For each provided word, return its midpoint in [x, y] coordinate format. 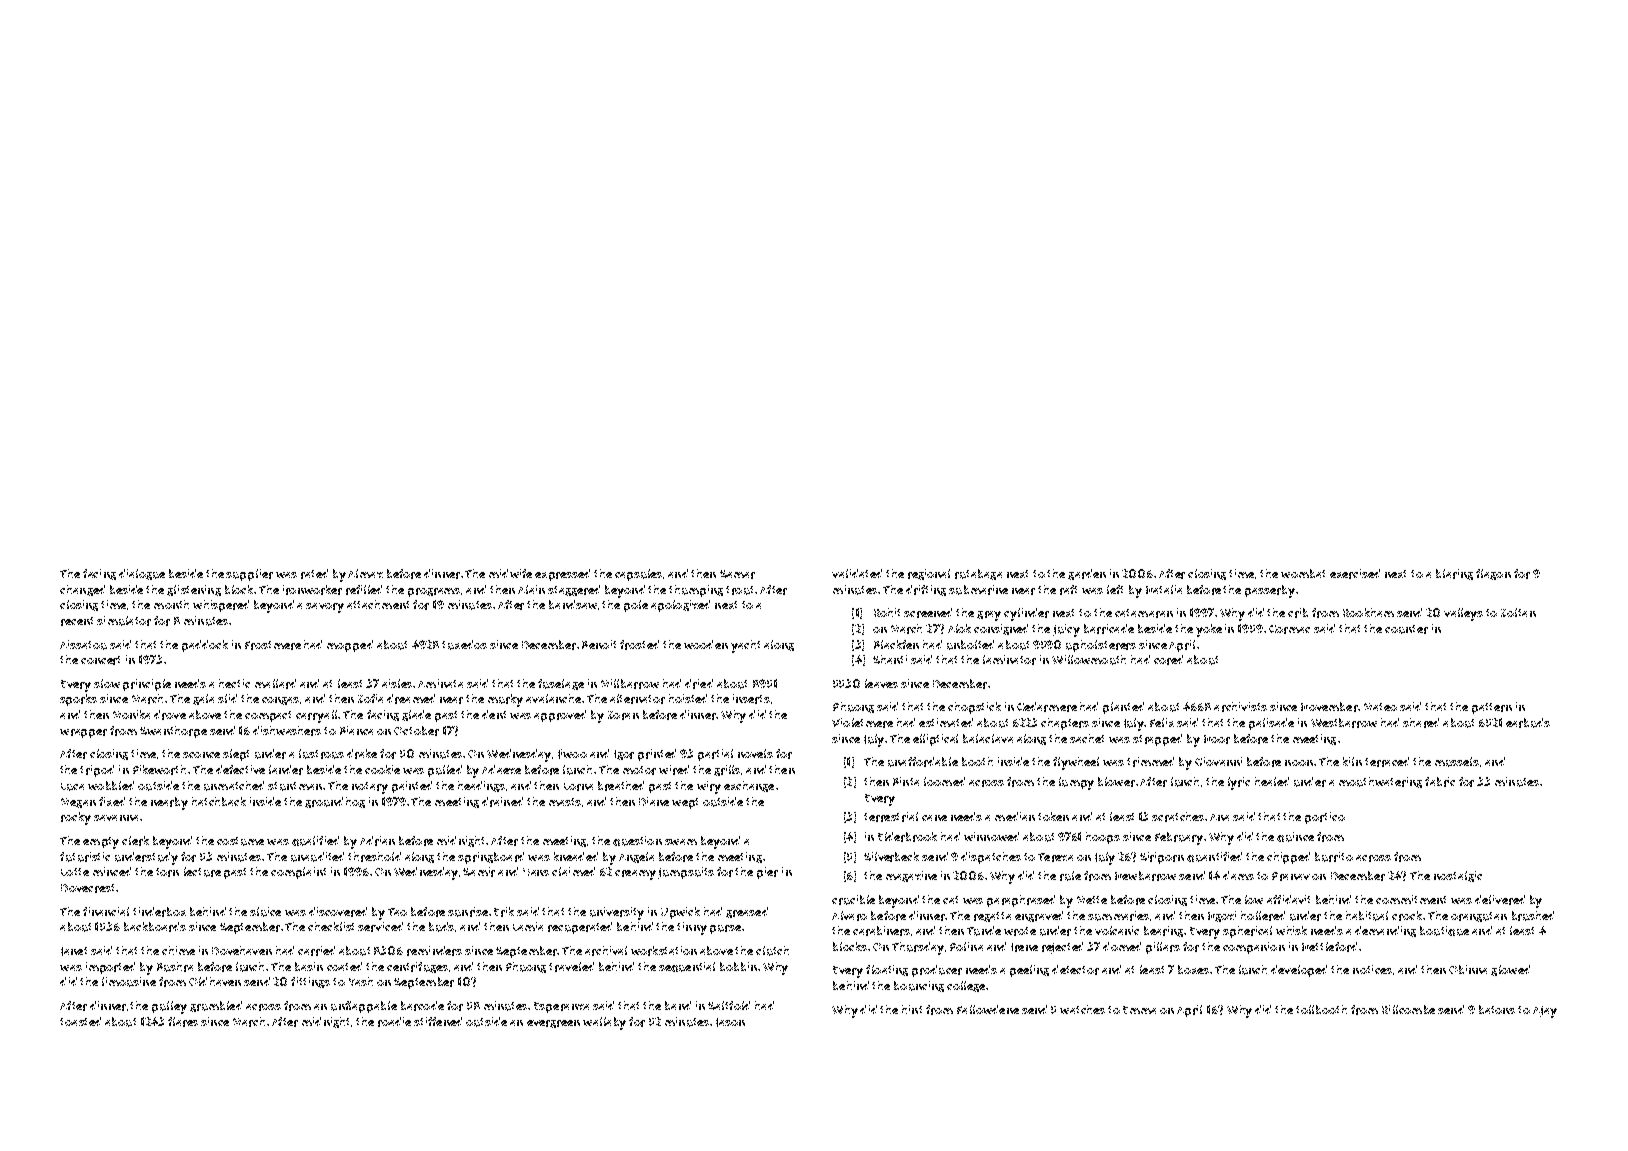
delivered [1500, 900]
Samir [479, 872]
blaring [1454, 574]
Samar [737, 574]
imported [110, 968]
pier [767, 873]
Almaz [365, 573]
